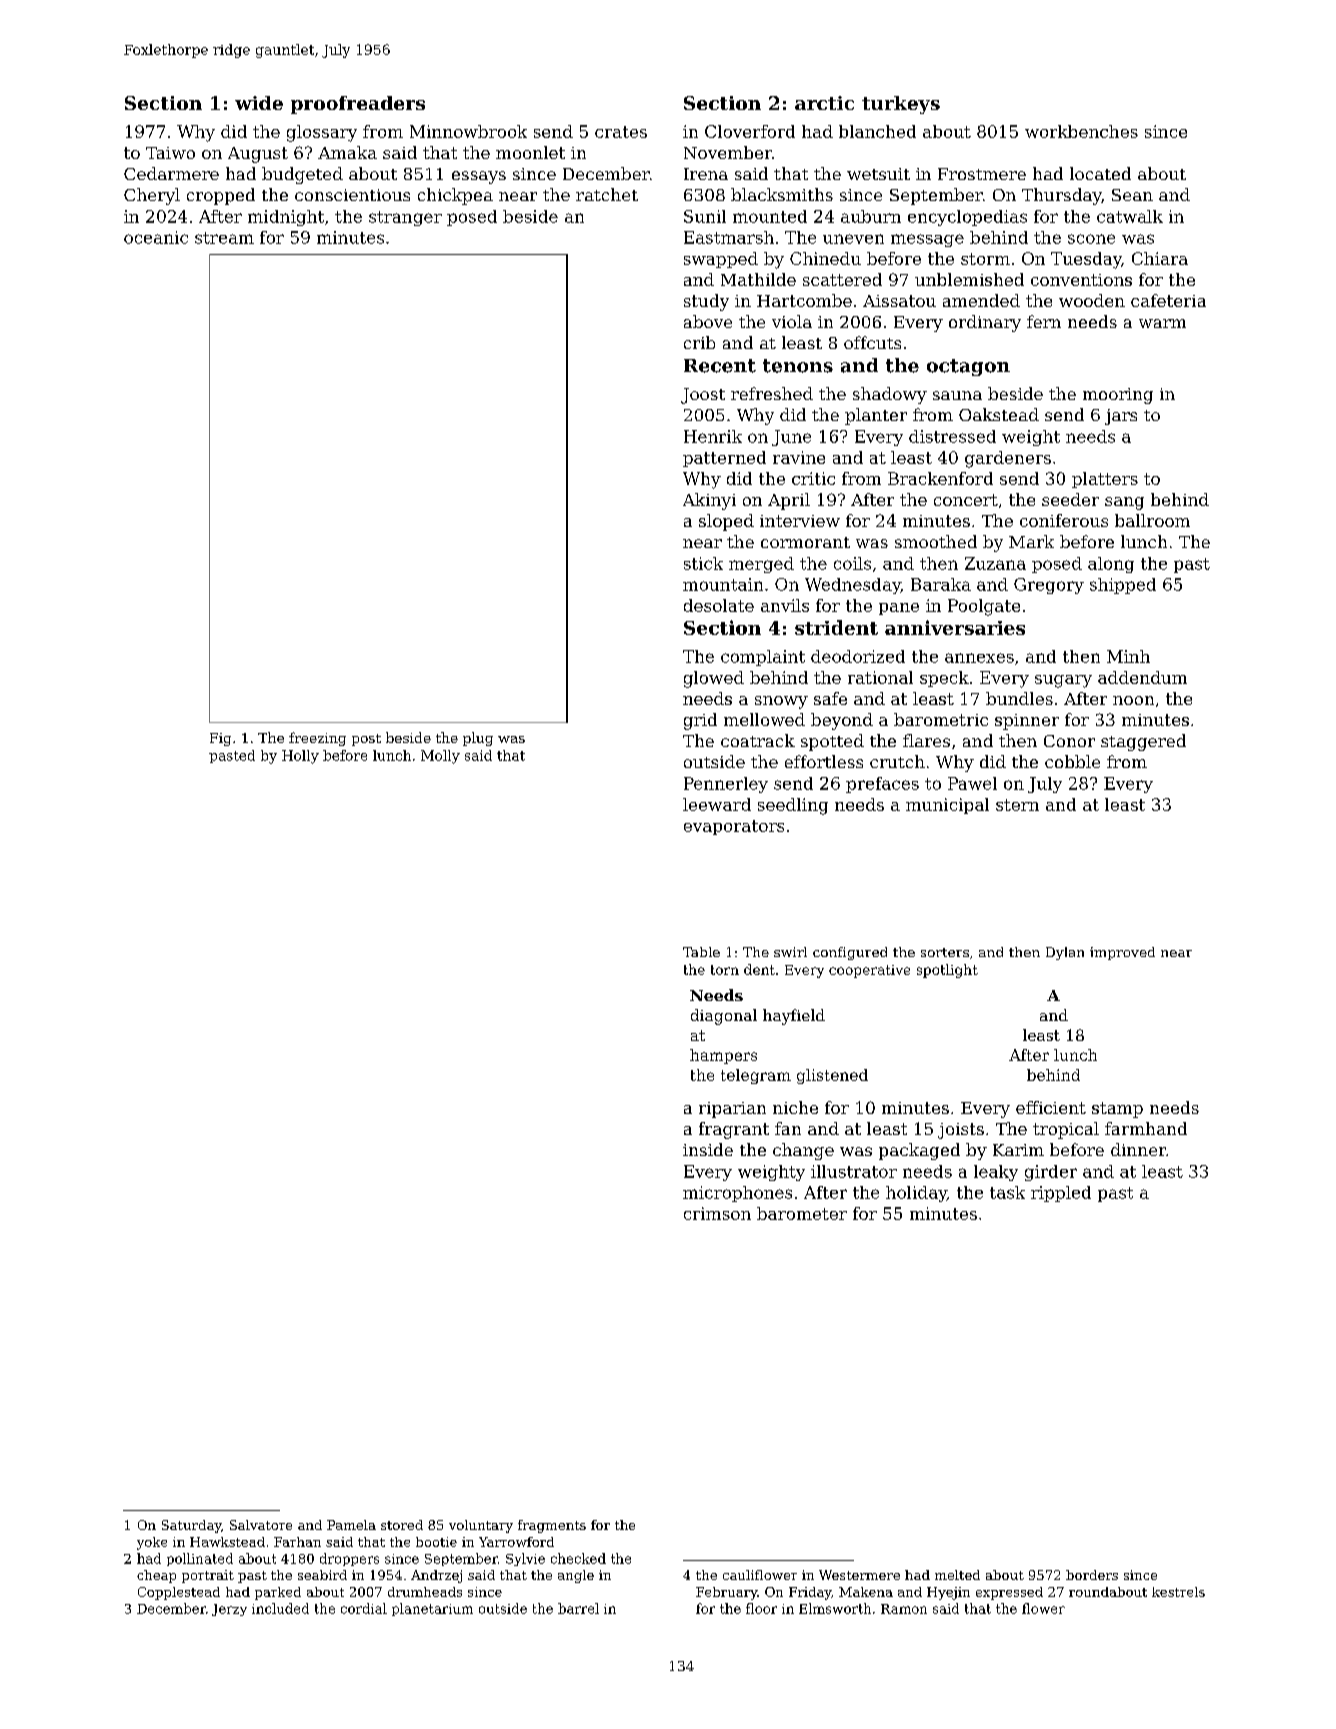  Describe the element at coordinates (1027, 722) in the screenshot. I see `spinner` at that location.
